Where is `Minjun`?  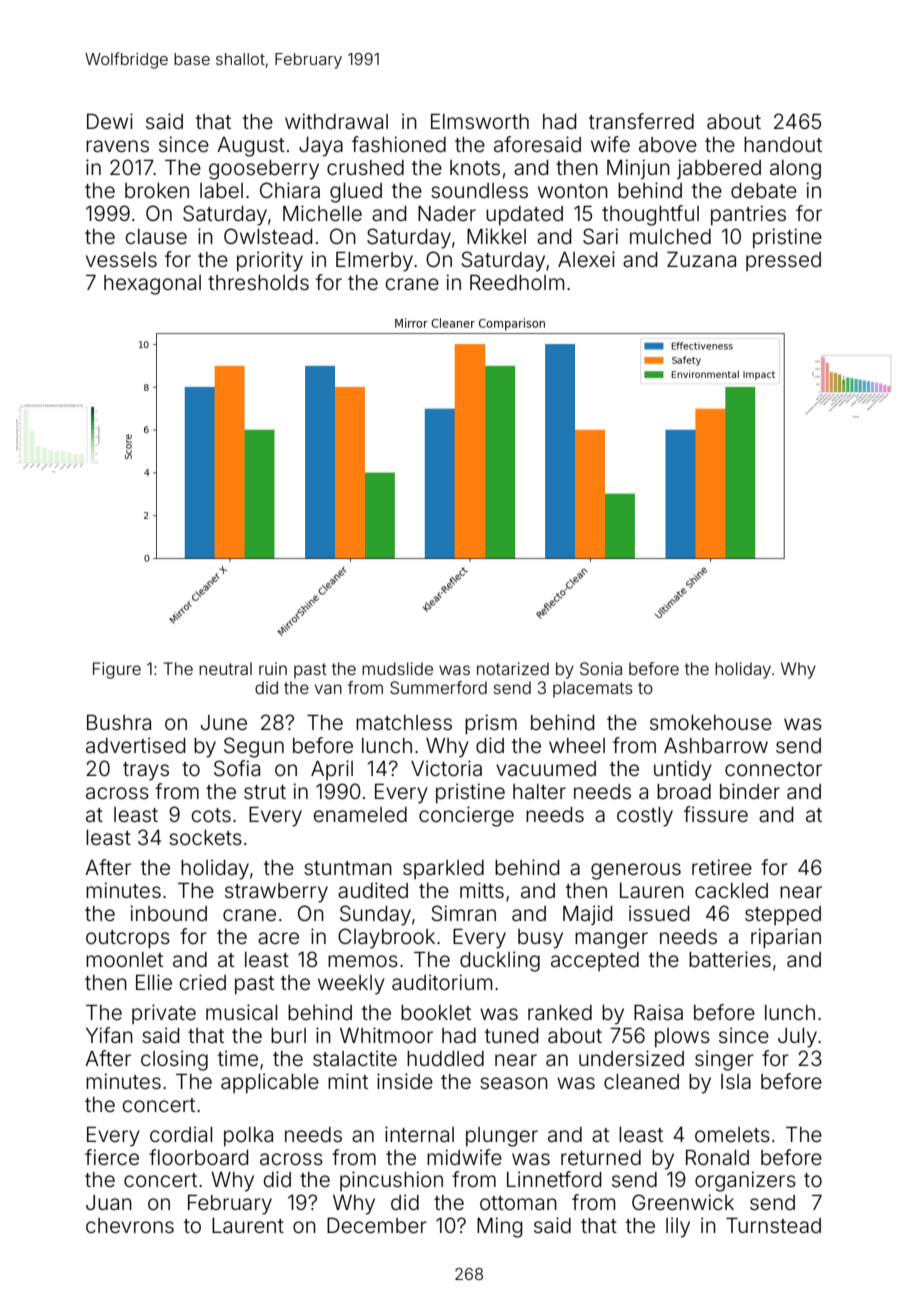
Minjun is located at coordinates (638, 169).
